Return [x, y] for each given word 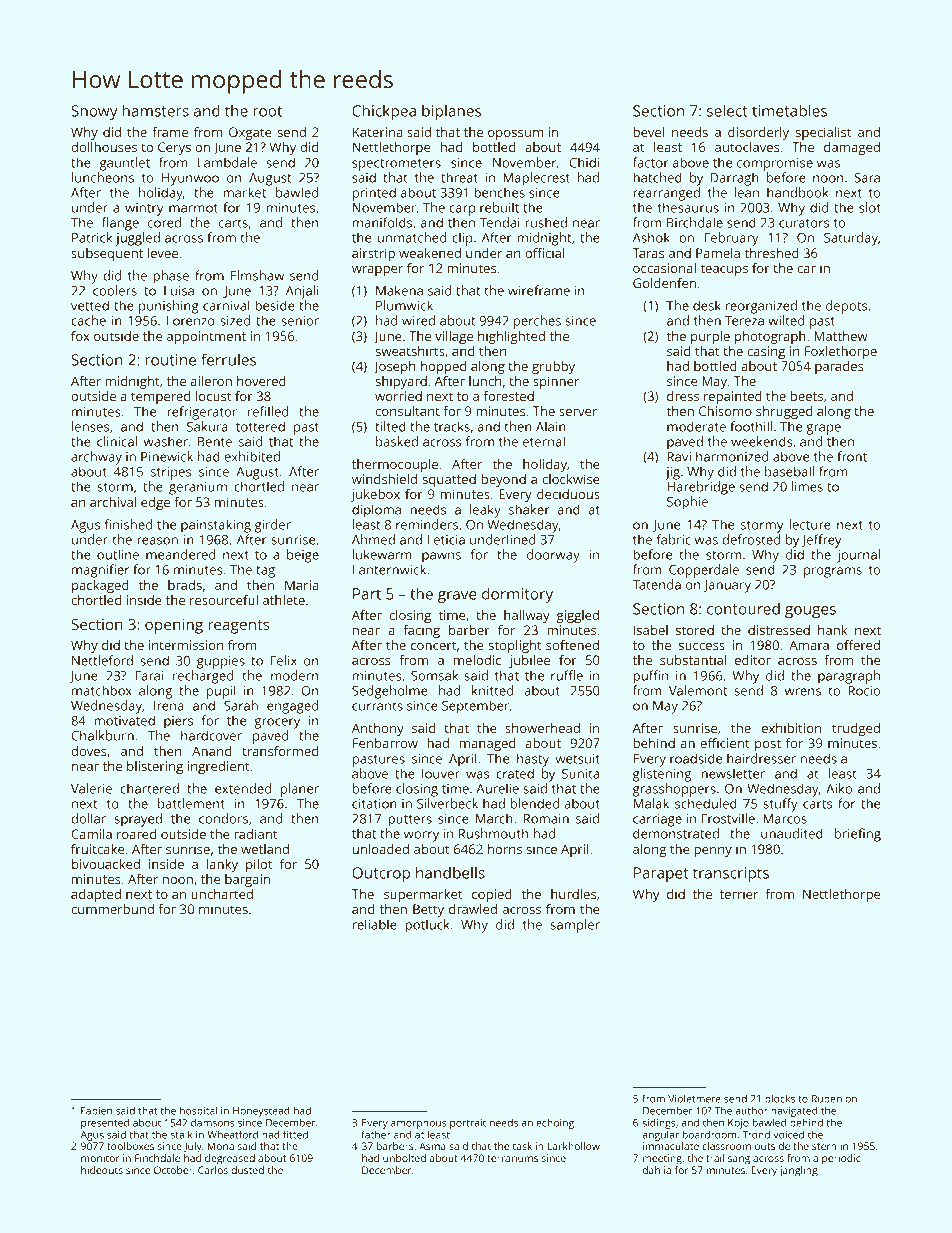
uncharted [222, 894]
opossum [515, 135]
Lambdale [227, 162]
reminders [427, 524]
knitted [492, 690]
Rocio [864, 691]
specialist [823, 133]
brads [185, 585]
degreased [230, 1159]
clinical [117, 441]
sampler [575, 926]
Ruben [827, 1099]
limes [807, 486]
